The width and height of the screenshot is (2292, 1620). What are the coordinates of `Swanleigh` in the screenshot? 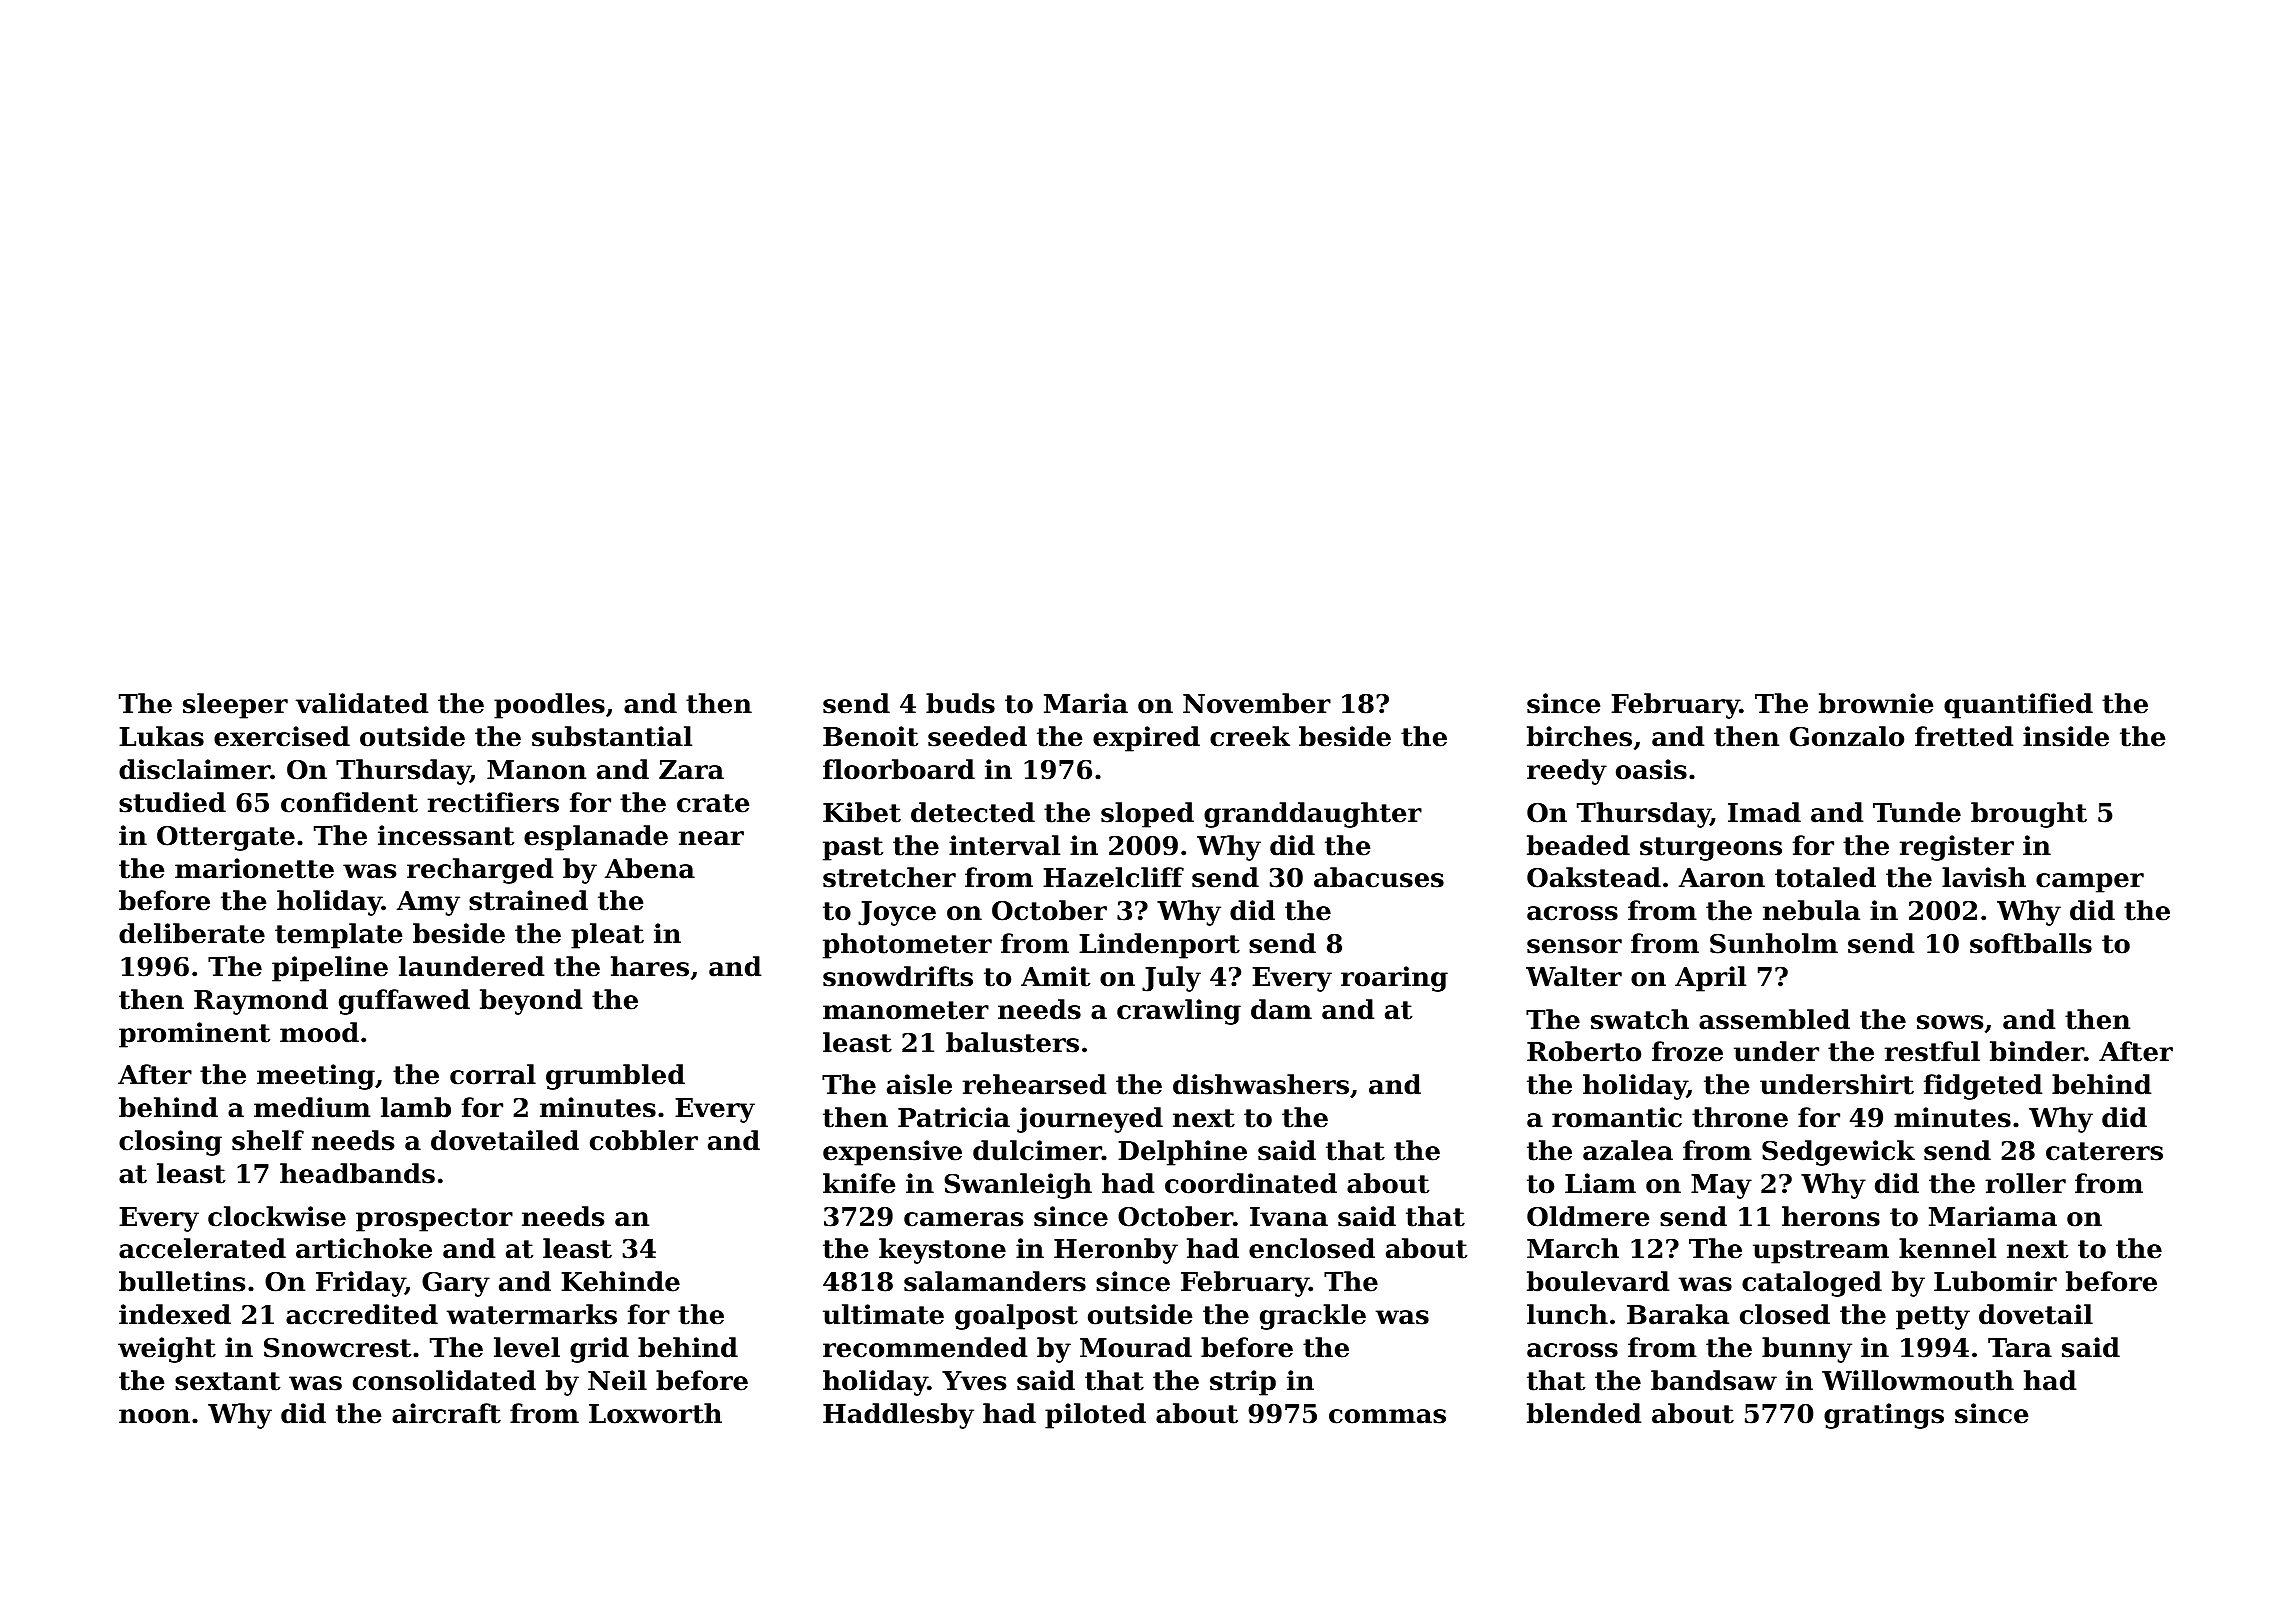 It's located at (1018, 1186).
